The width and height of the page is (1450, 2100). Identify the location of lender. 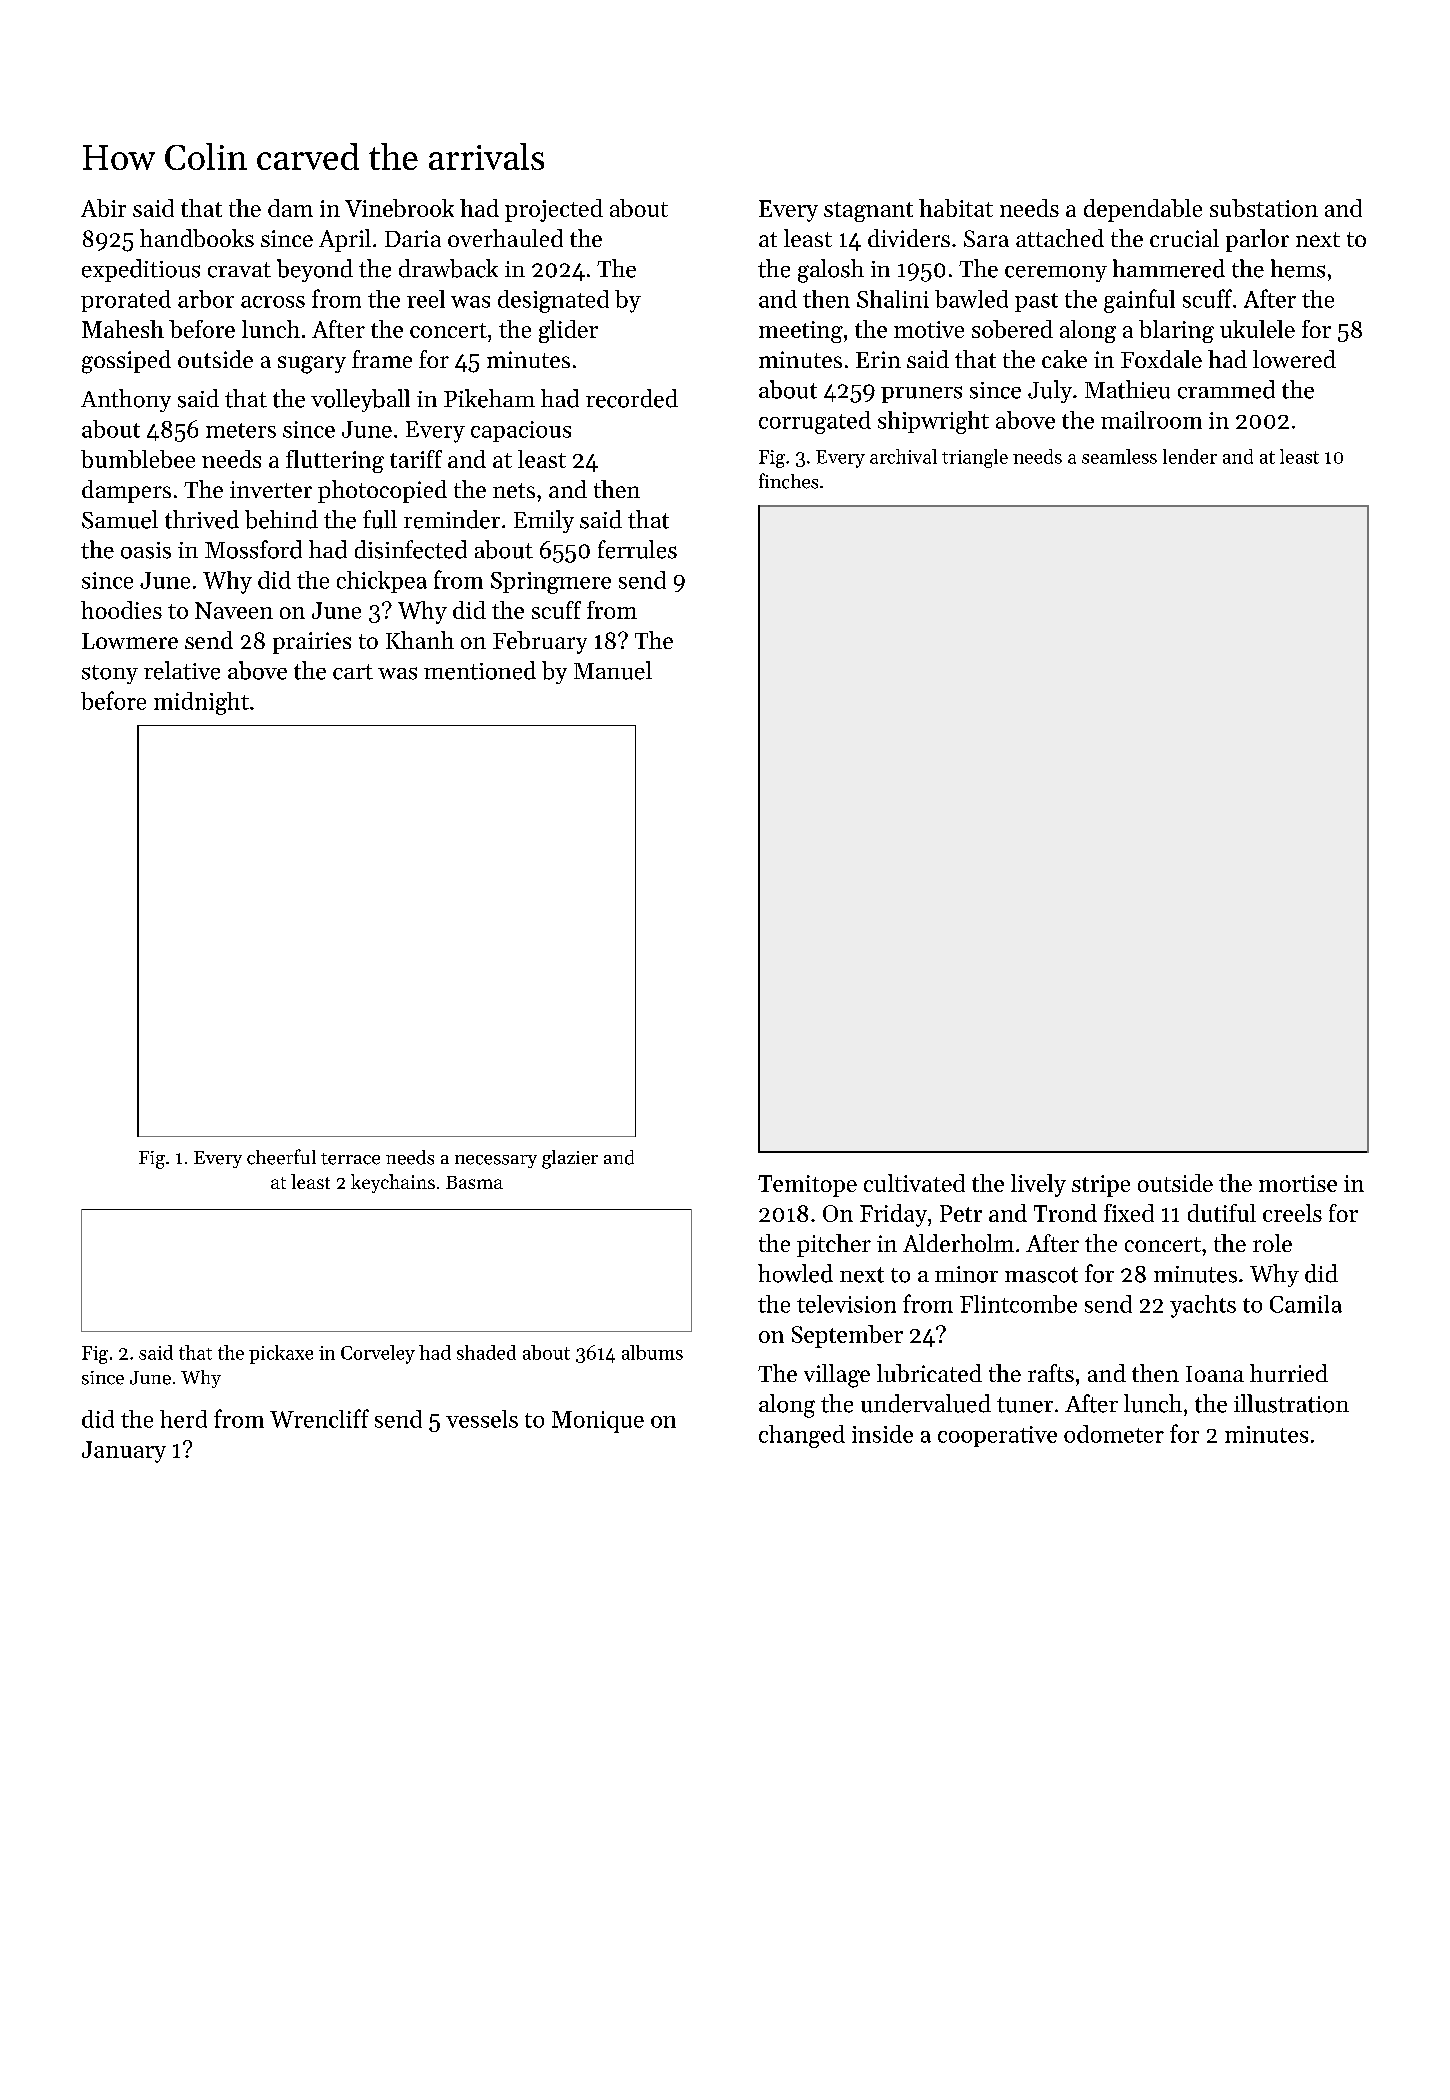
(1190, 456).
